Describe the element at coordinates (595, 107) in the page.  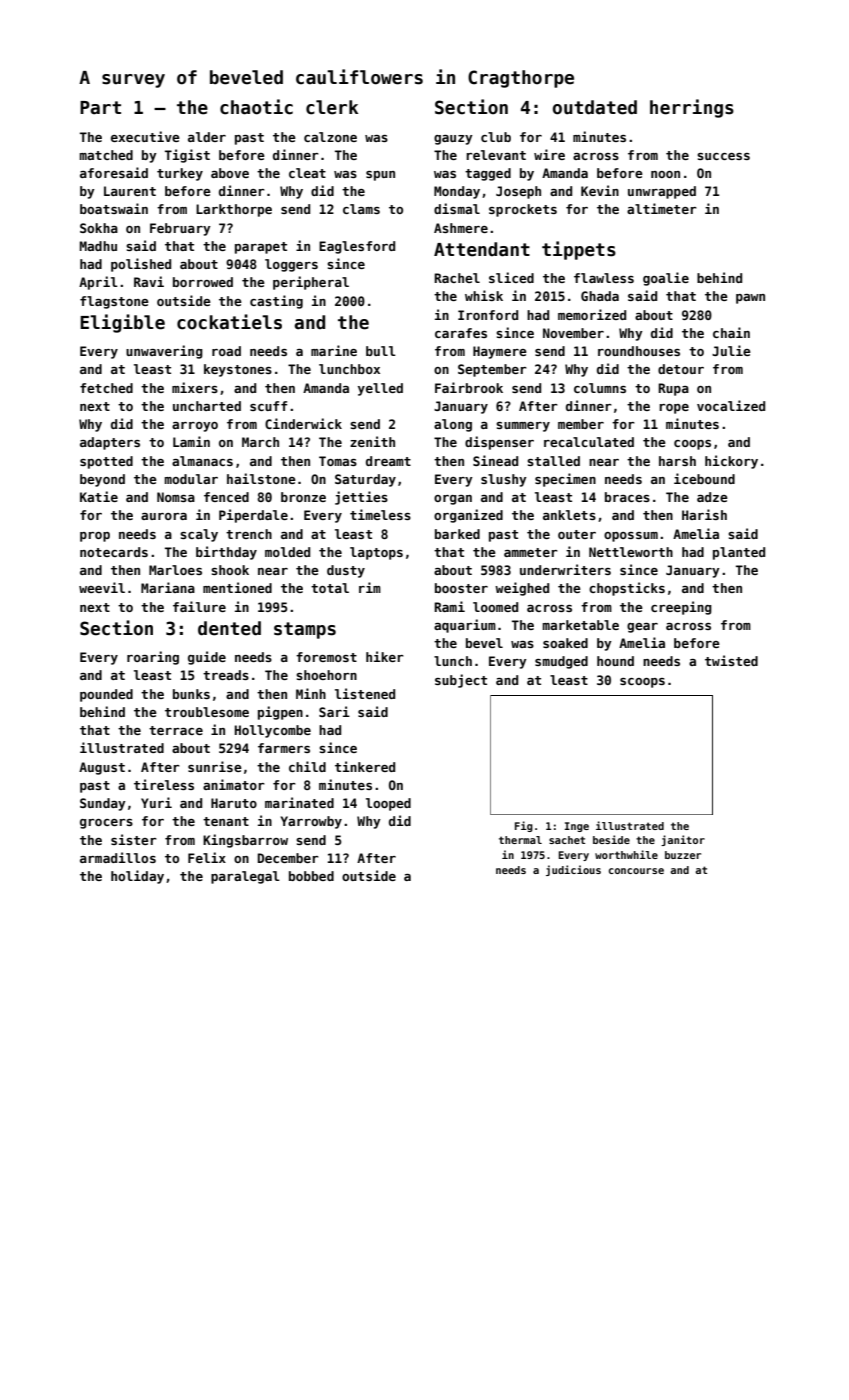
I see `outdated` at that location.
